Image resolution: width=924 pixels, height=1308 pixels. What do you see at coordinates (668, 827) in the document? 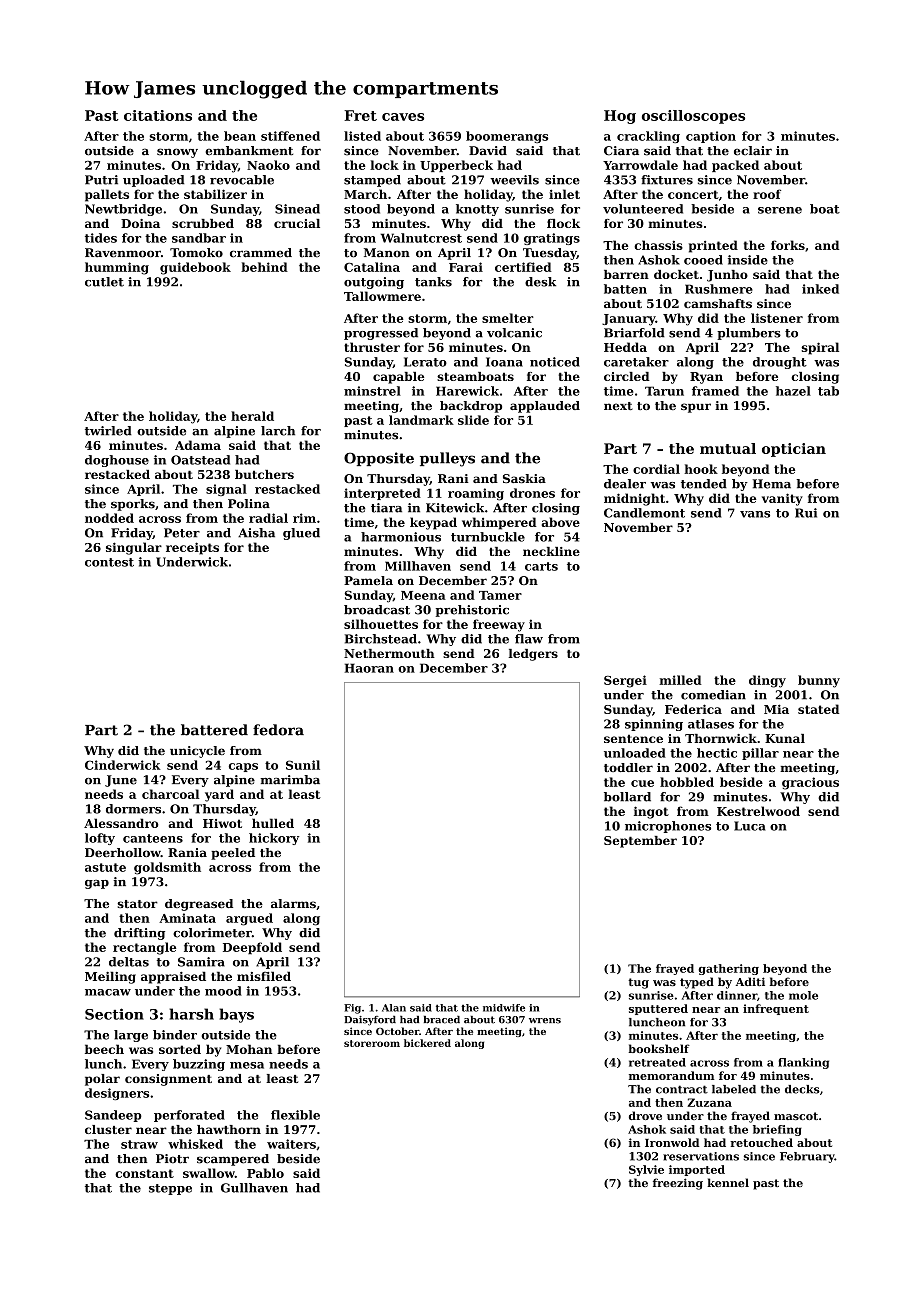
I see `microphones` at bounding box center [668, 827].
